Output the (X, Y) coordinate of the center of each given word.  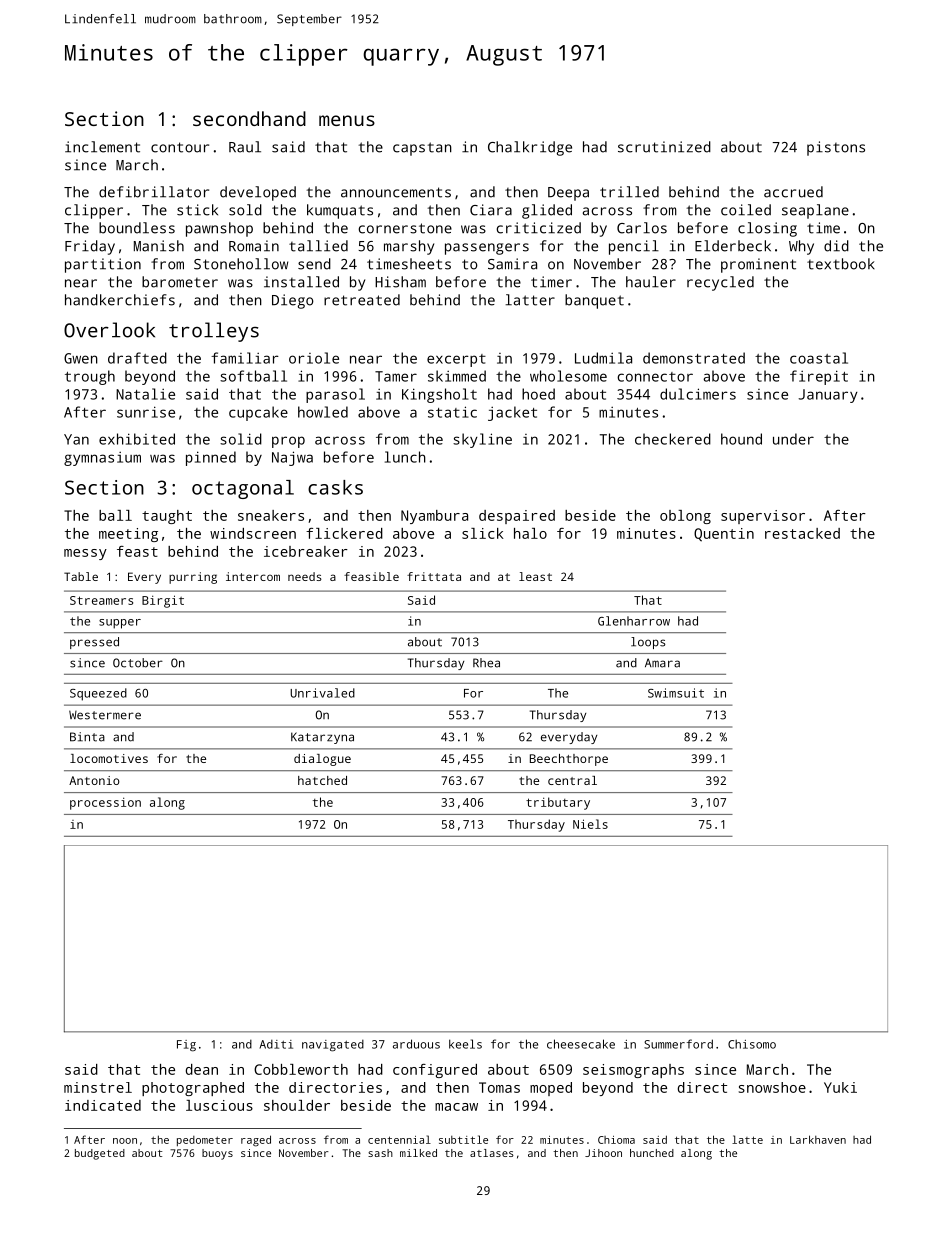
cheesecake (581, 1044)
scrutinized (664, 147)
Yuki (840, 1087)
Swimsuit (676, 693)
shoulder (297, 1105)
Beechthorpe (569, 760)
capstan (422, 149)
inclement (102, 147)
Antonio (94, 780)
